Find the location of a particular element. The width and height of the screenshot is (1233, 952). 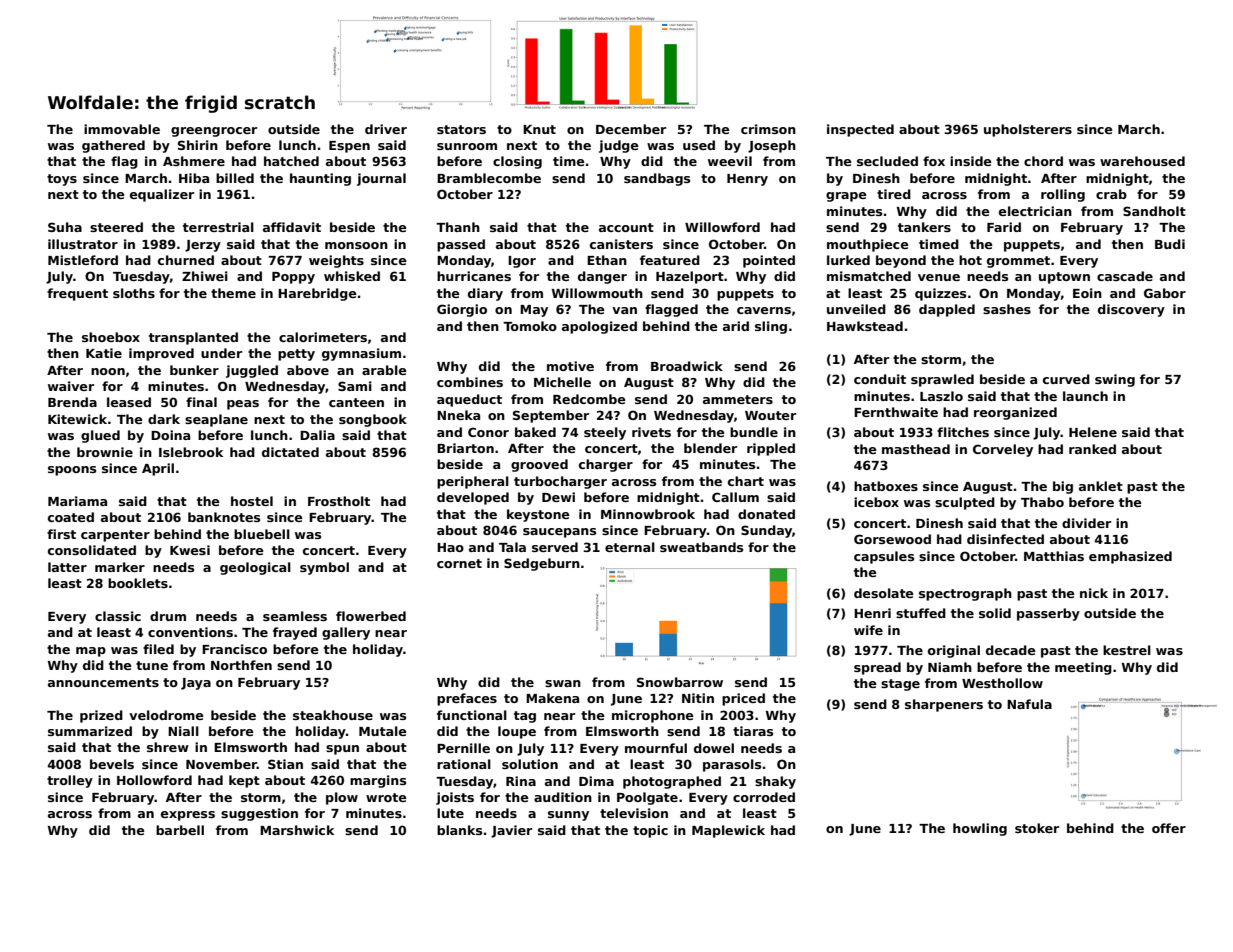

rolling is located at coordinates (1063, 195).
